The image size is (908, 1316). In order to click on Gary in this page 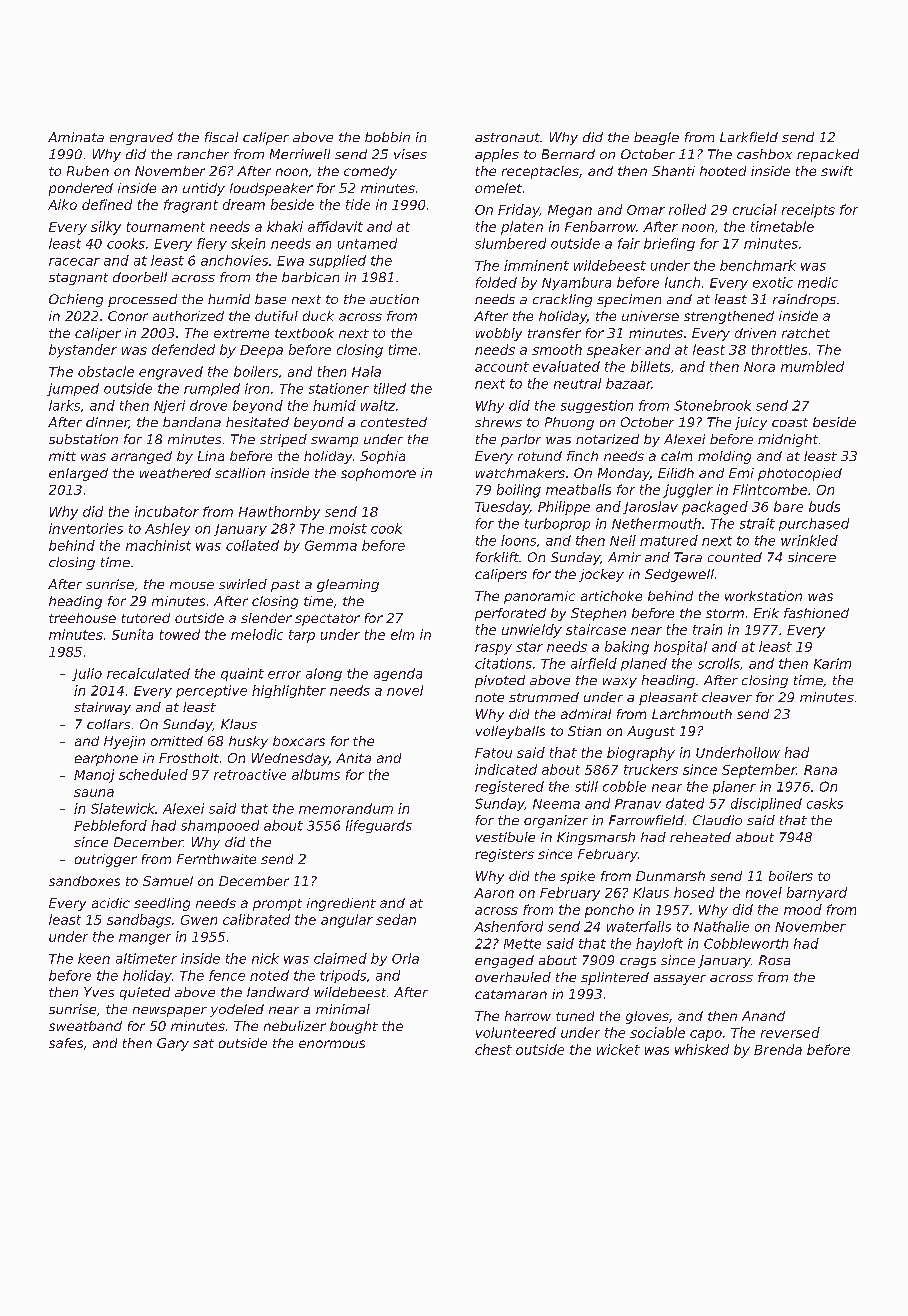, I will do `click(173, 1044)`.
